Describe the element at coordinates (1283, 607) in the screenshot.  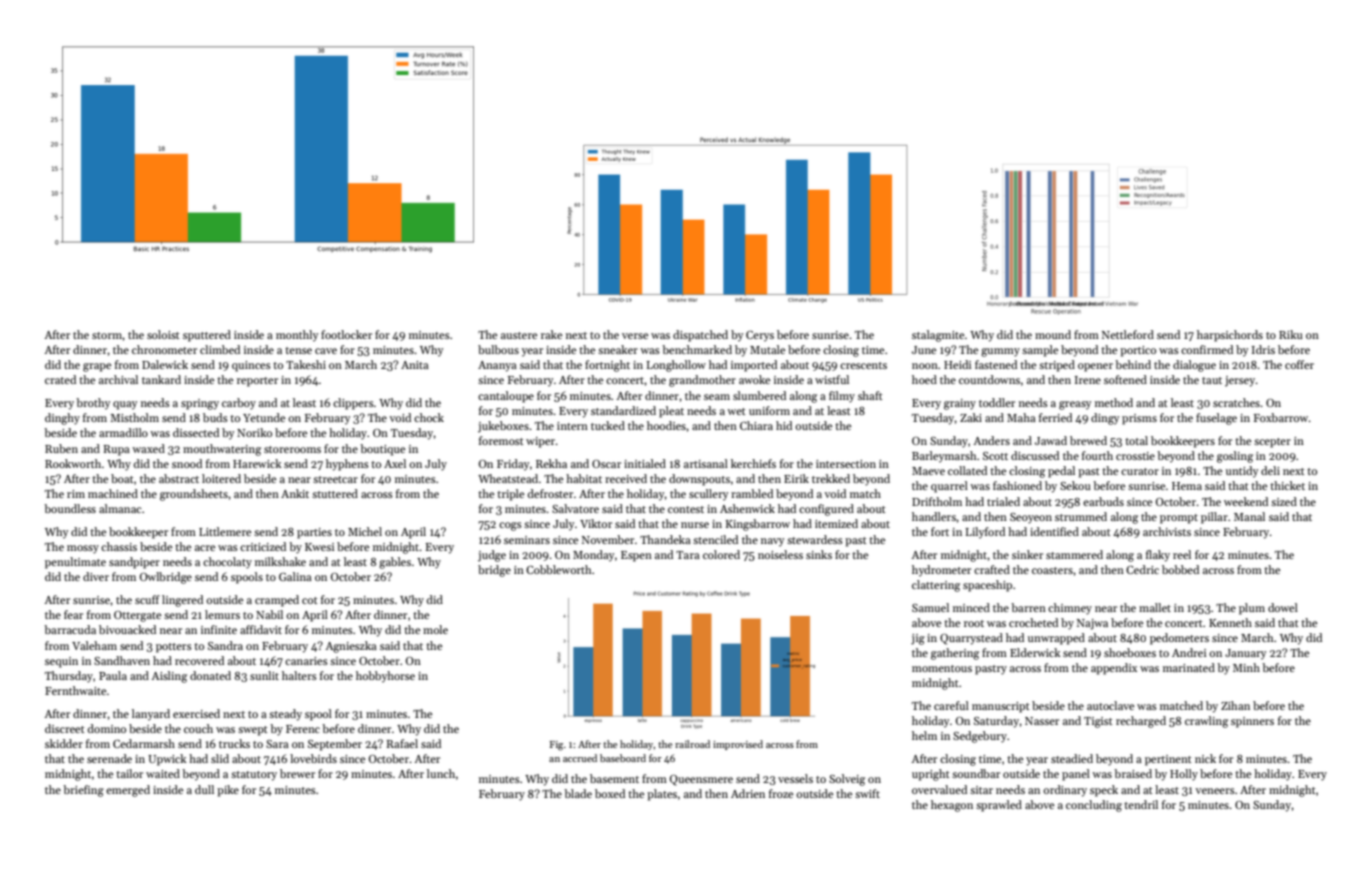
I see `dowel` at that location.
